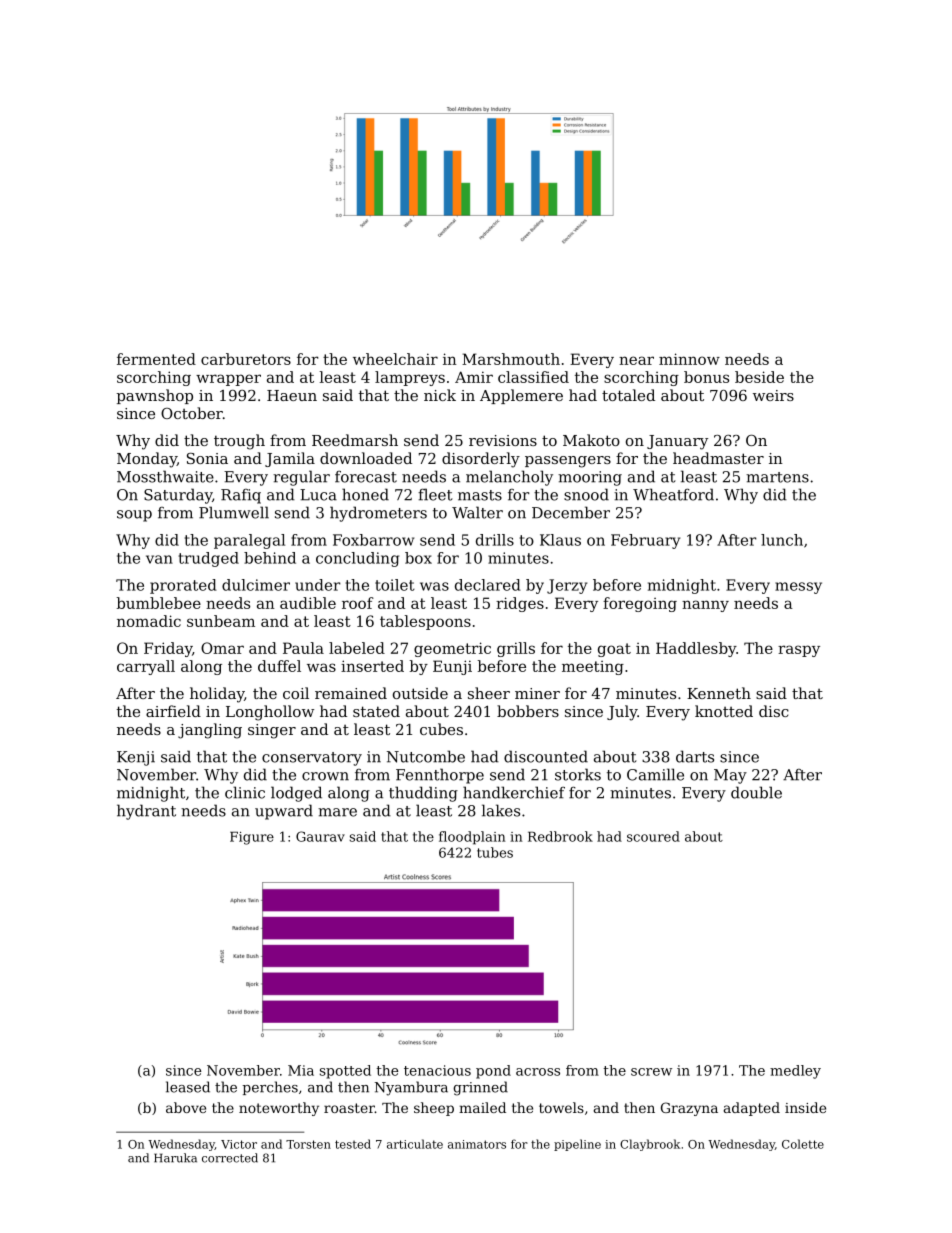  Describe the element at coordinates (301, 1070) in the screenshot. I see `Mia` at that location.
